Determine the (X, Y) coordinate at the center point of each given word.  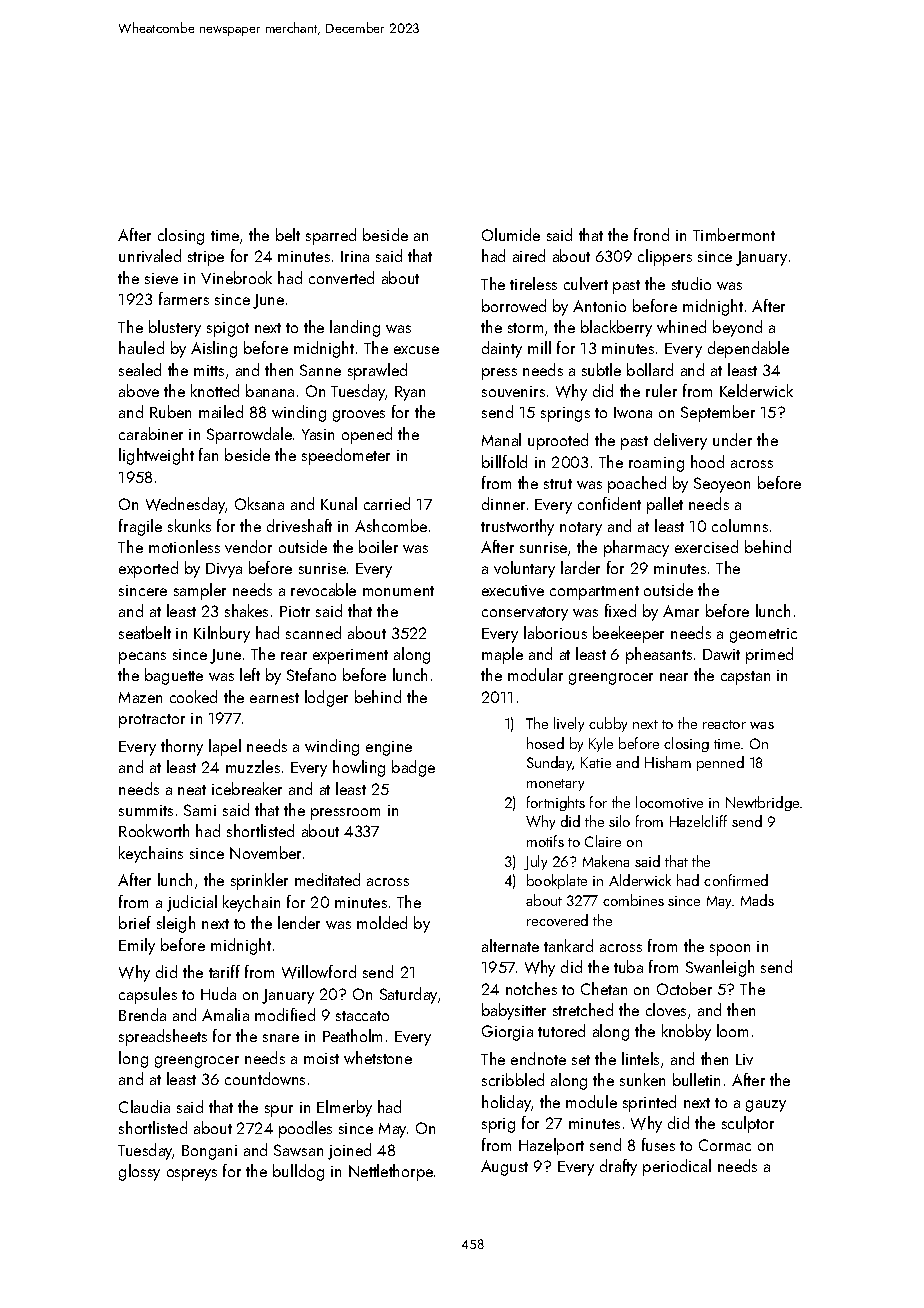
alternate (510, 945)
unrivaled (150, 255)
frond (651, 234)
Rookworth (154, 830)
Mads (757, 900)
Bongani (209, 1152)
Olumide (511, 234)
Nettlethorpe (391, 1172)
